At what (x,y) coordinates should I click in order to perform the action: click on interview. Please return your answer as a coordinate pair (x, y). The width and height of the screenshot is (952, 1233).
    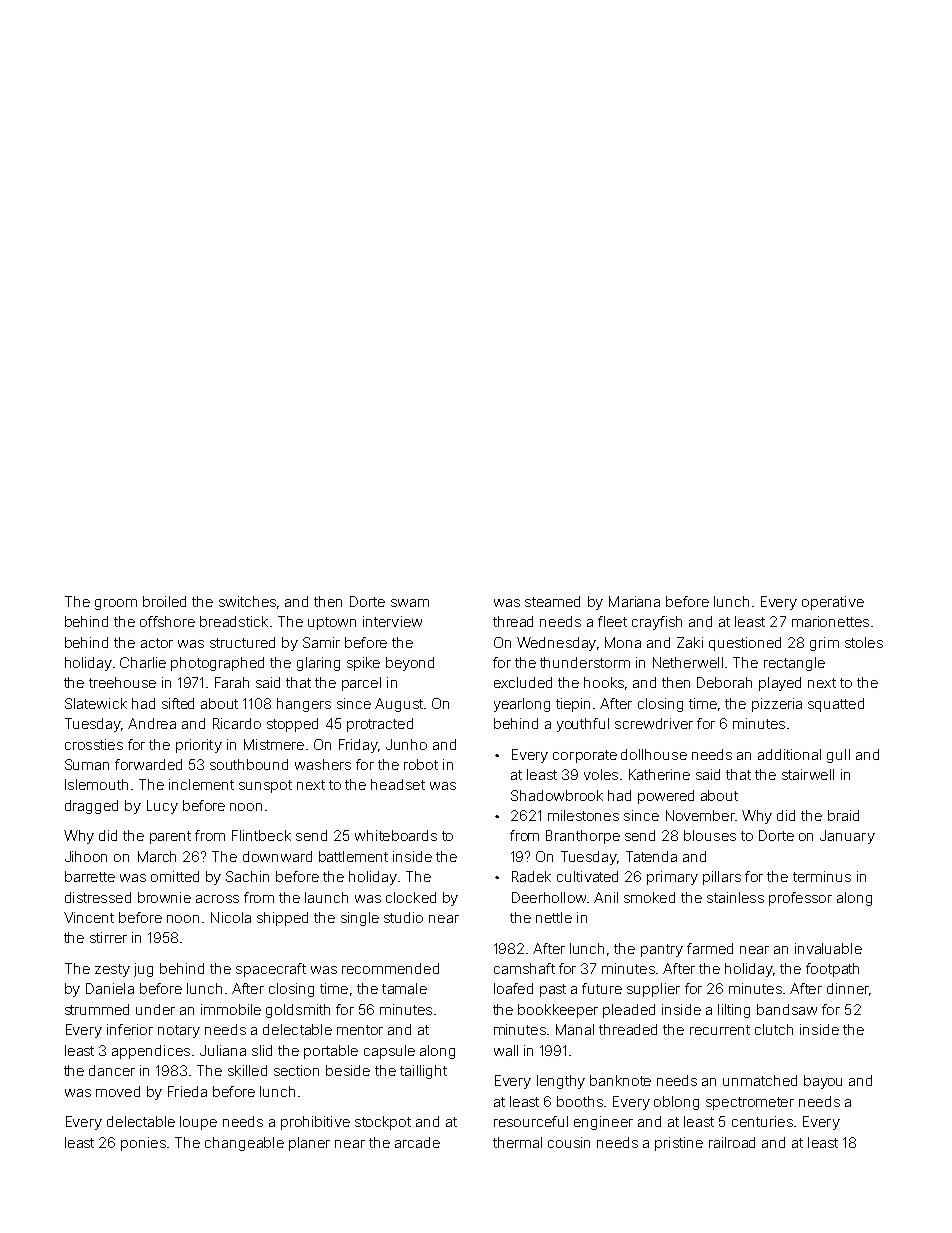
    Looking at the image, I should click on (392, 621).
